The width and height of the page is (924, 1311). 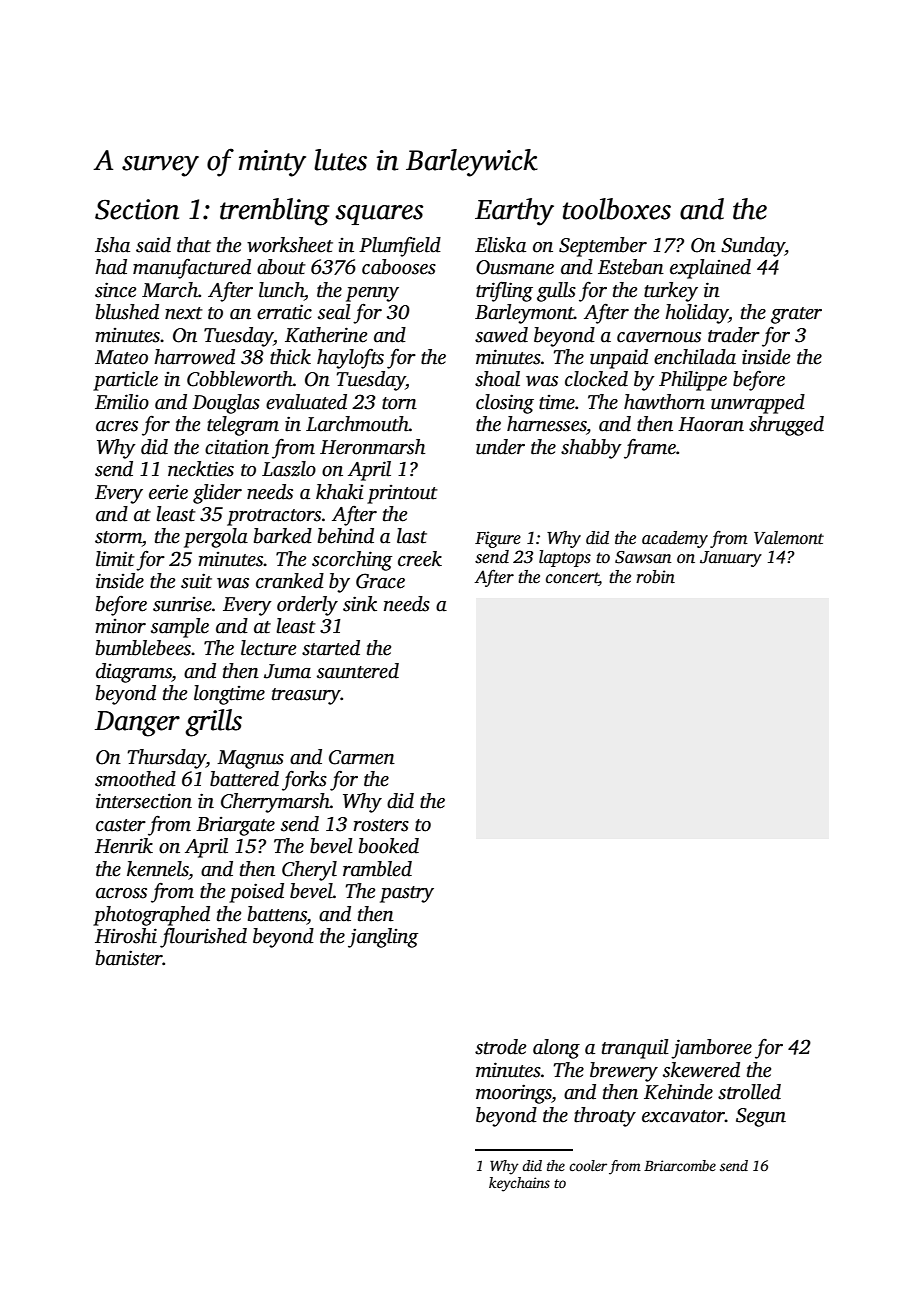 I want to click on keychains, so click(x=519, y=1184).
